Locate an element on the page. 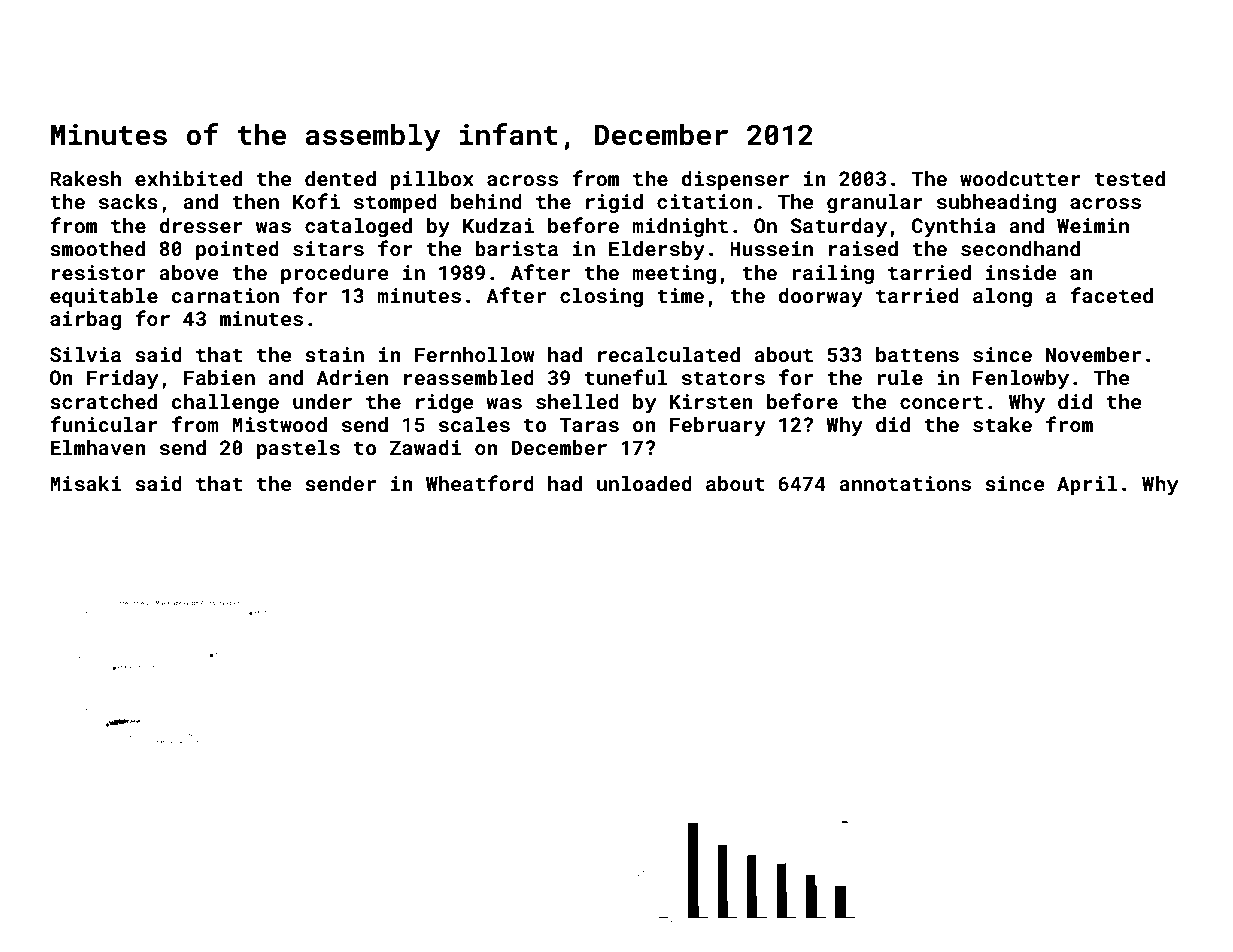 The image size is (1233, 952). airbag is located at coordinates (85, 320).
